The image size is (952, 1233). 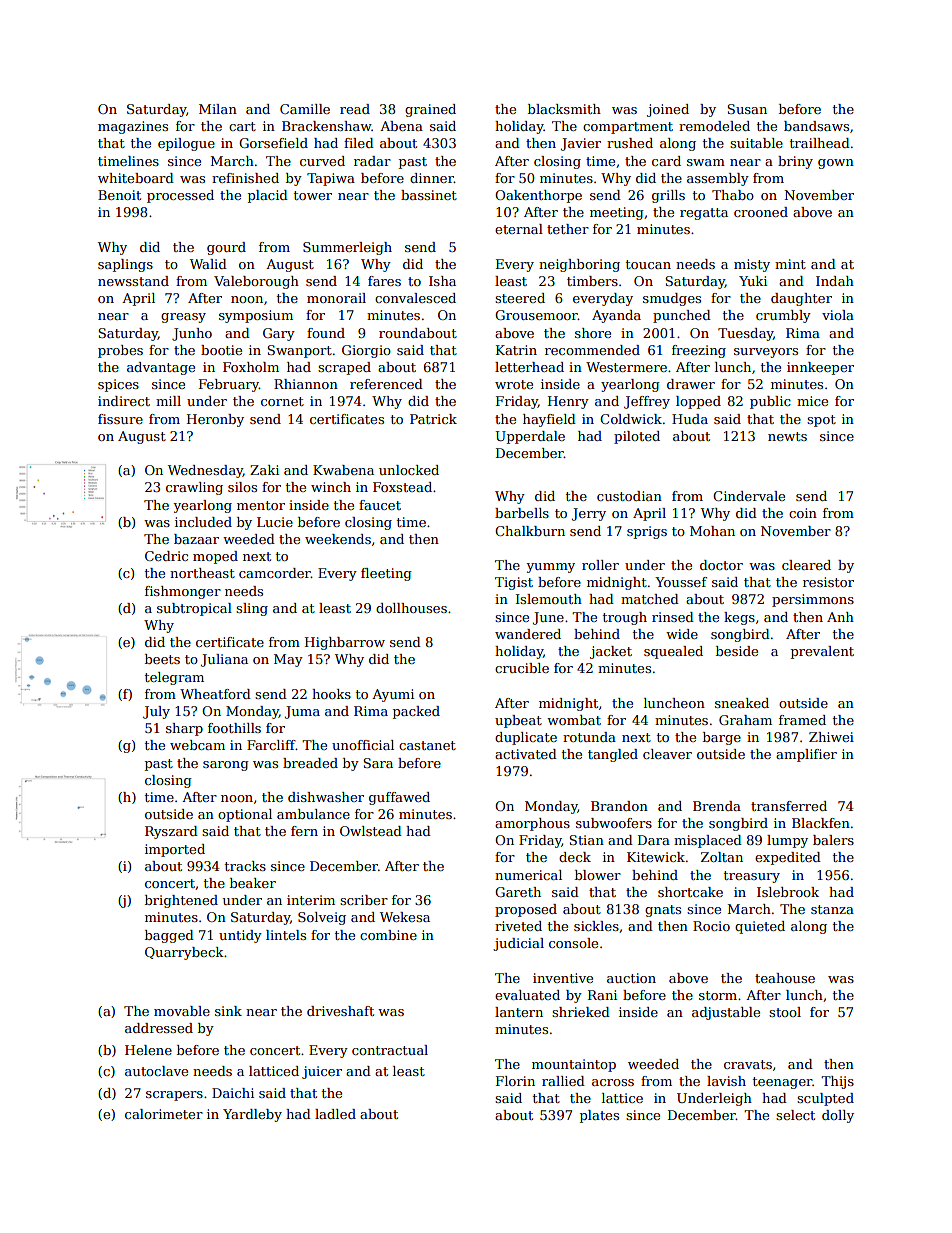 I want to click on meeting, so click(x=617, y=213).
